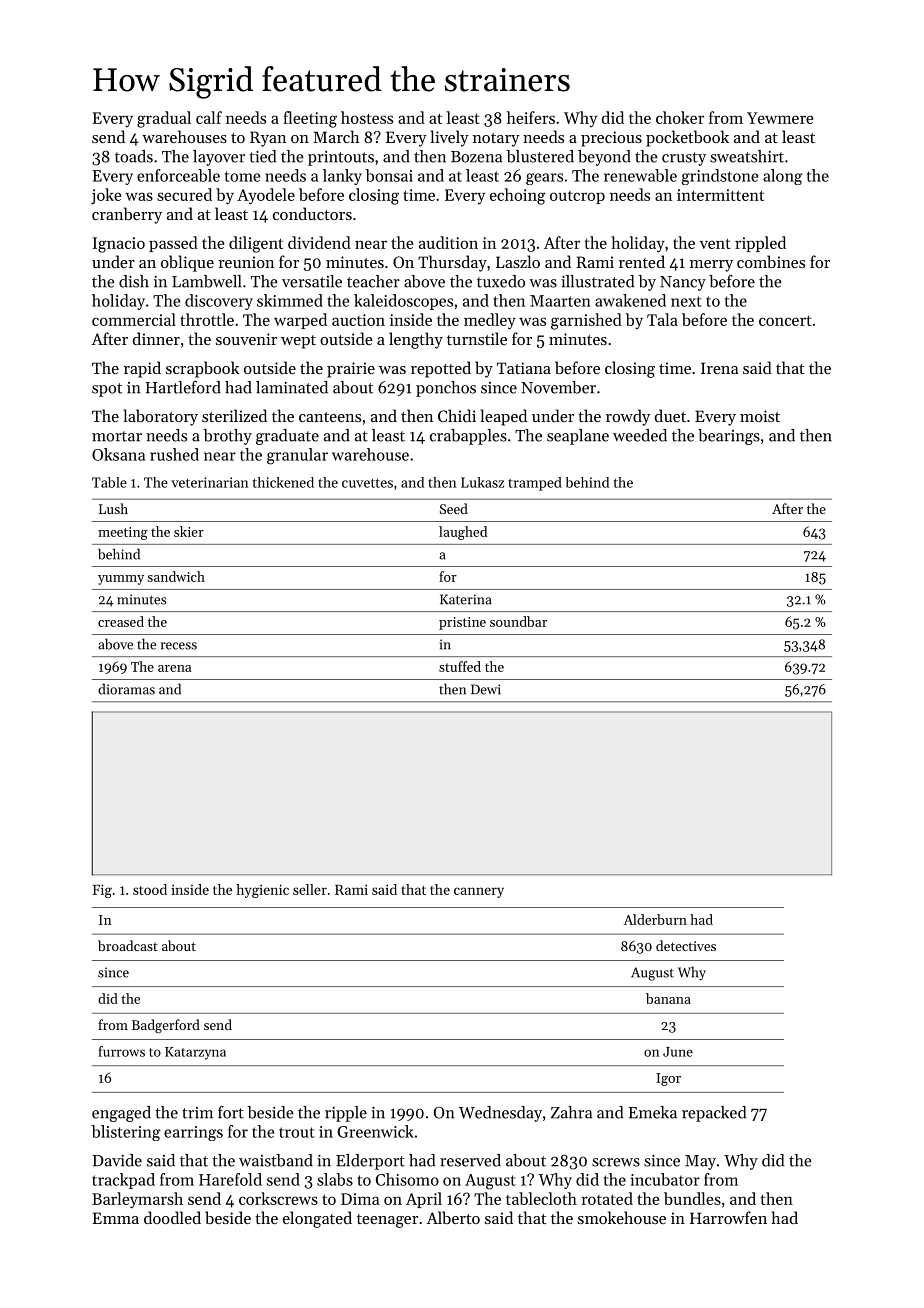  What do you see at coordinates (680, 117) in the document?
I see `choker` at bounding box center [680, 117].
